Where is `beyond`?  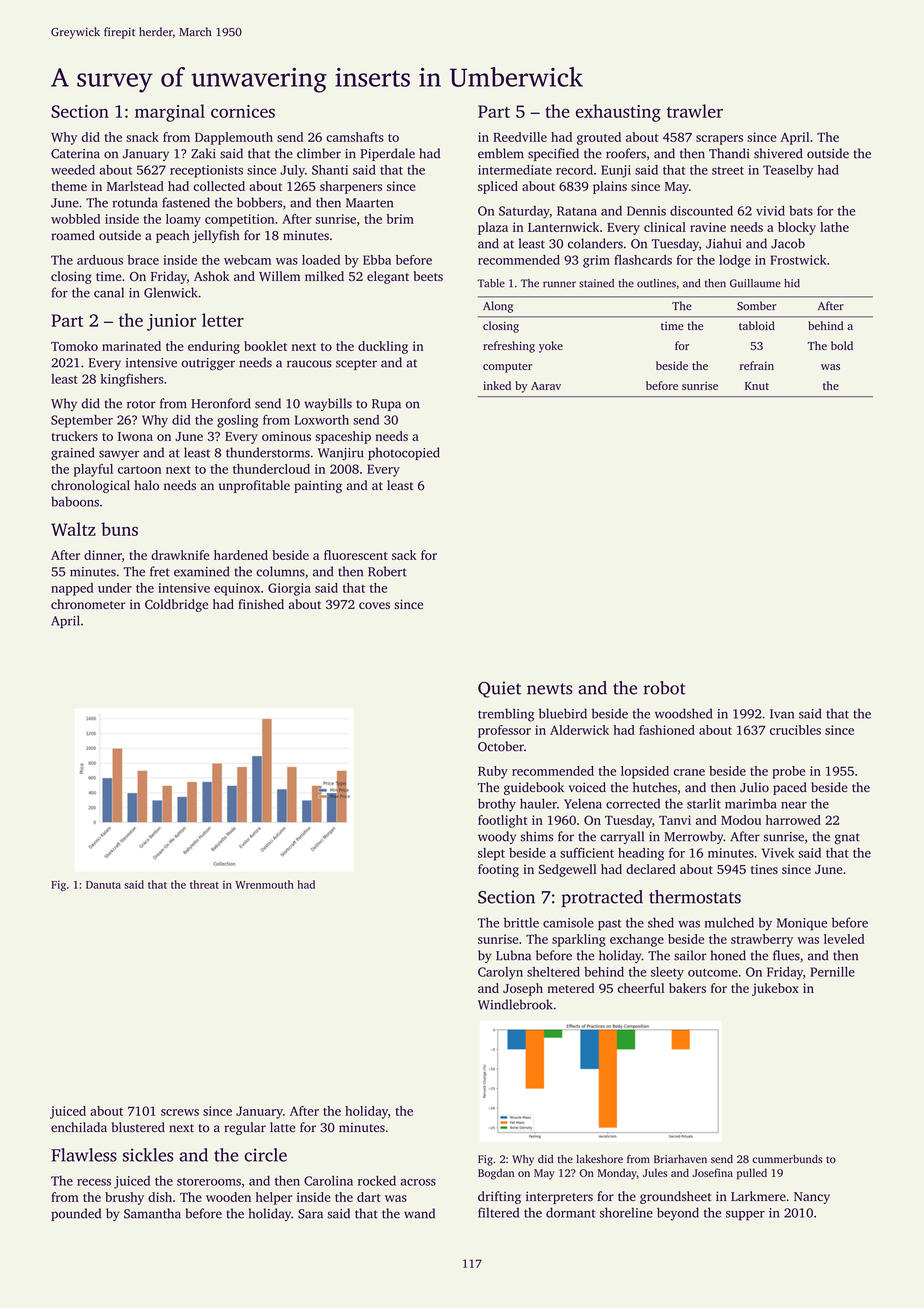
beyond is located at coordinates (678, 1214).
